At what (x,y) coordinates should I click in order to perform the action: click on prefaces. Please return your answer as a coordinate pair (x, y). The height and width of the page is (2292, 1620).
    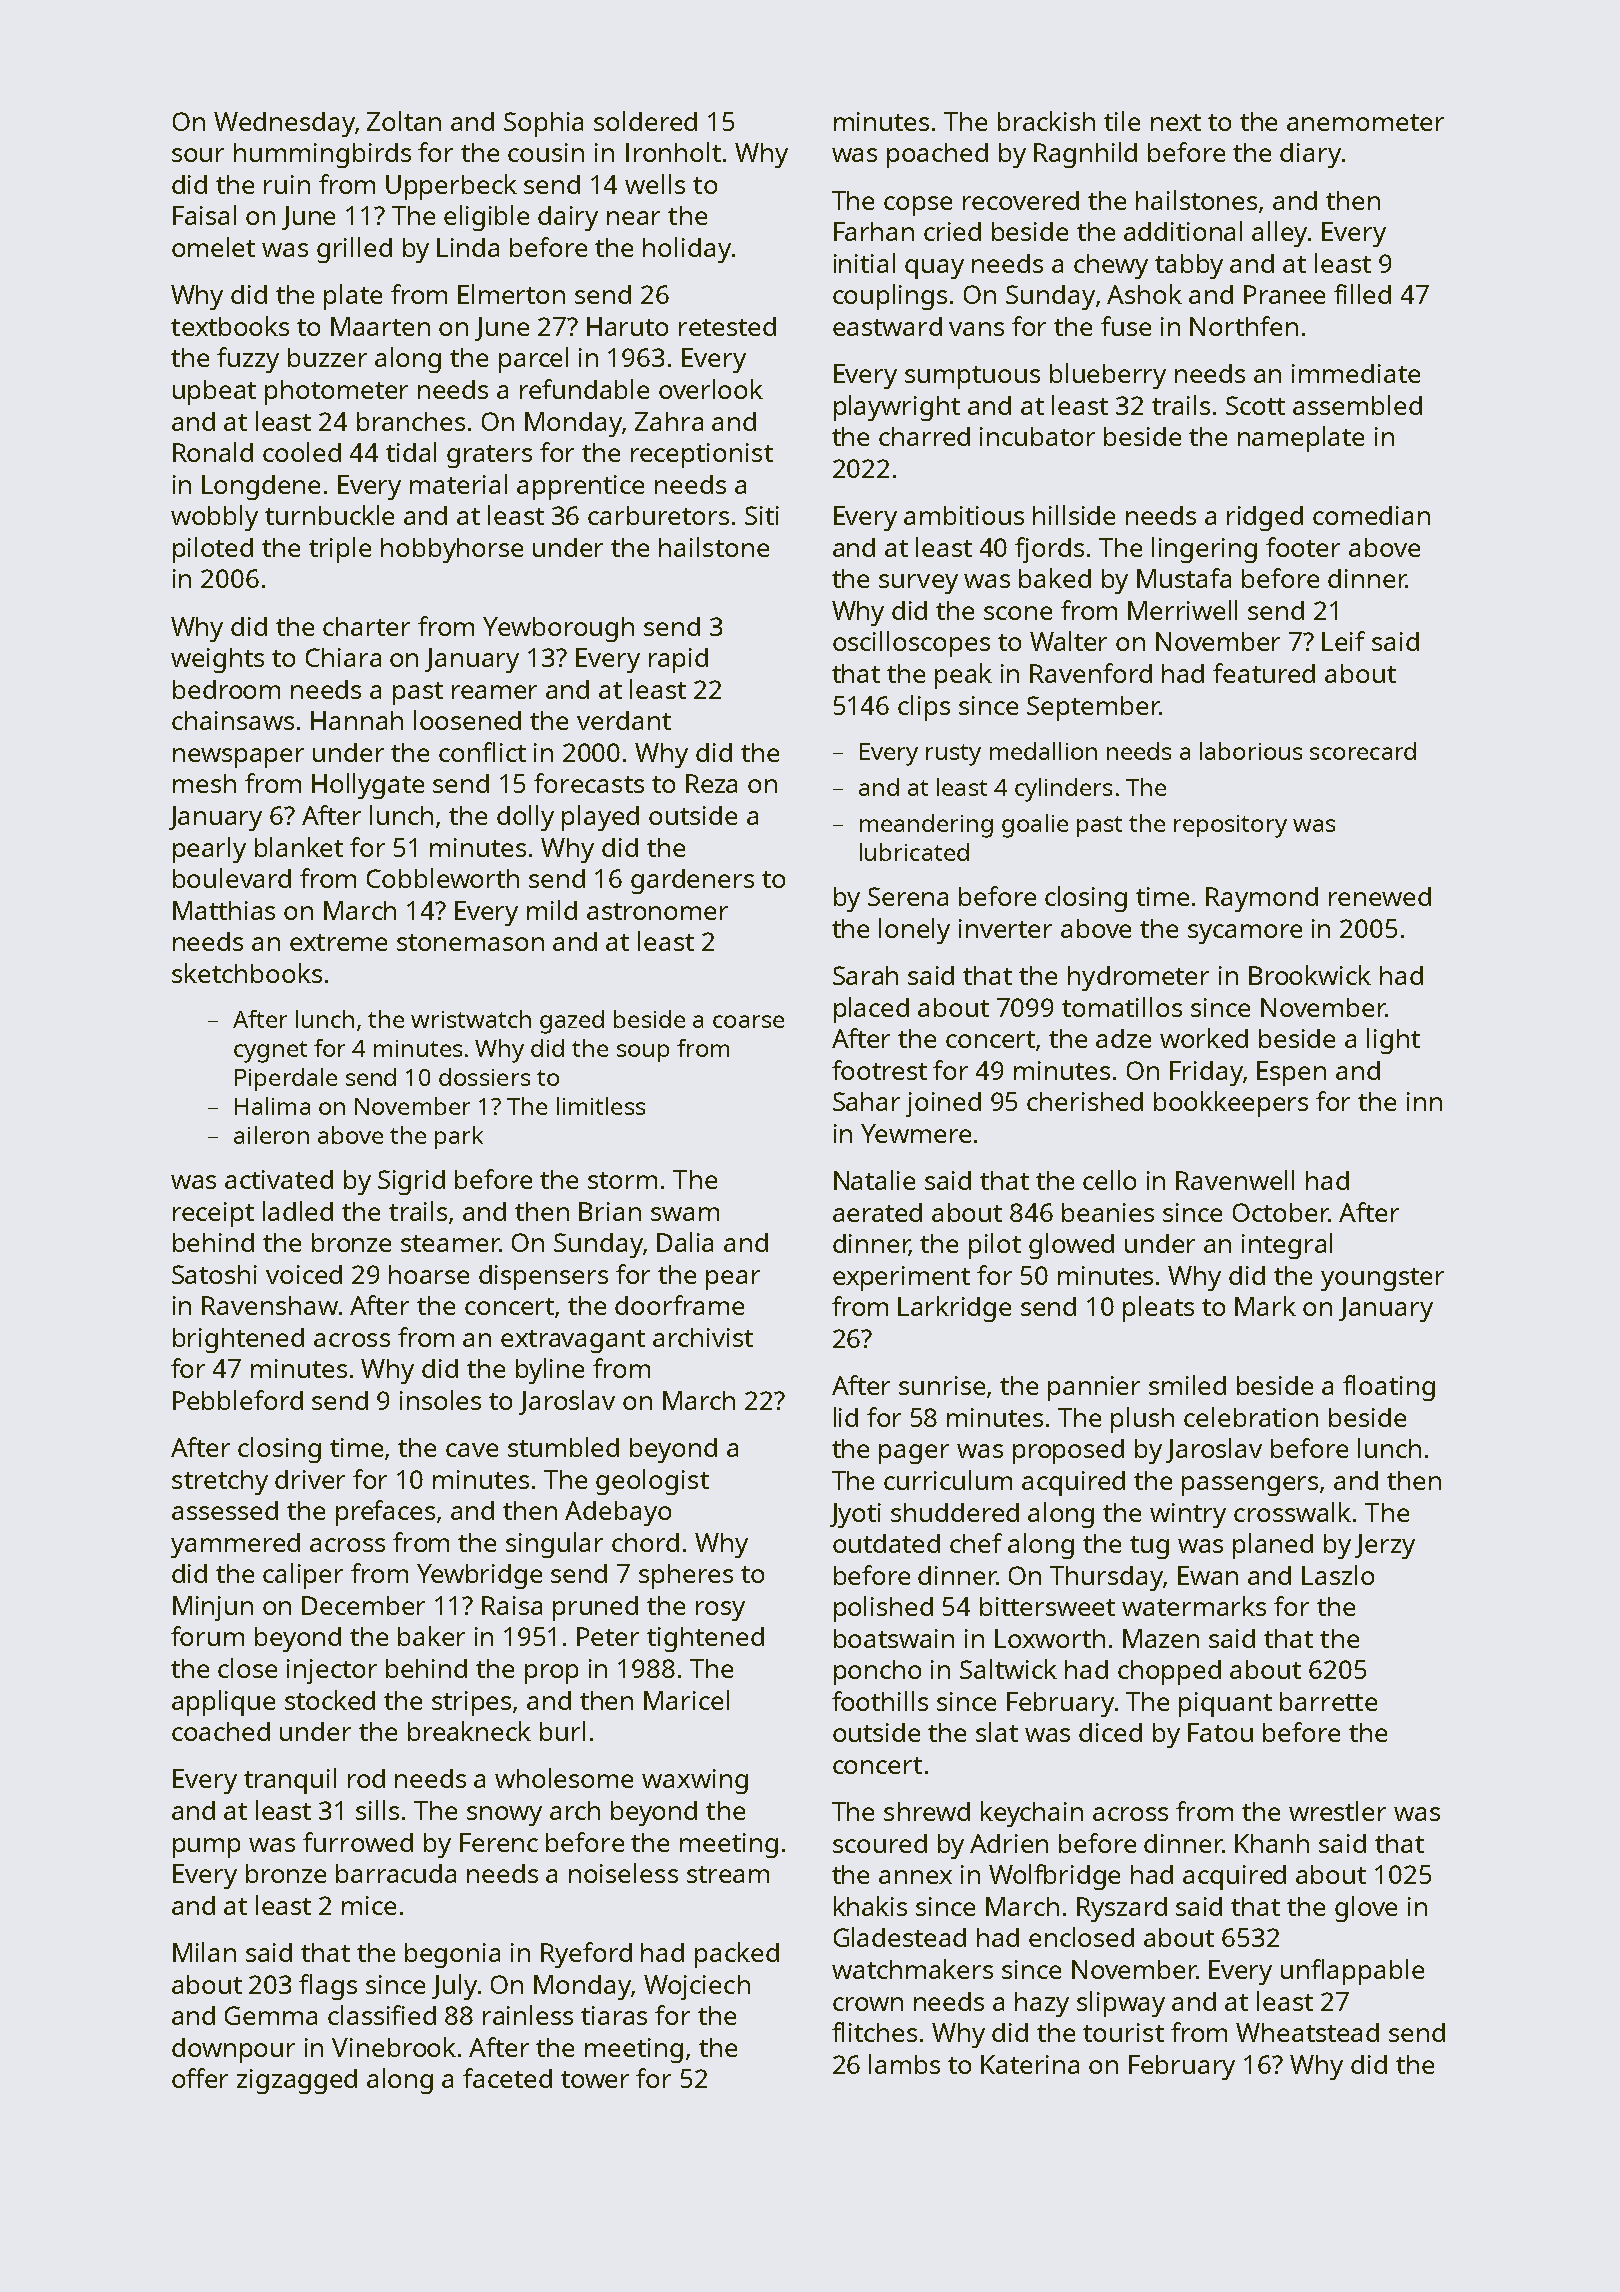
    Looking at the image, I should click on (385, 1513).
